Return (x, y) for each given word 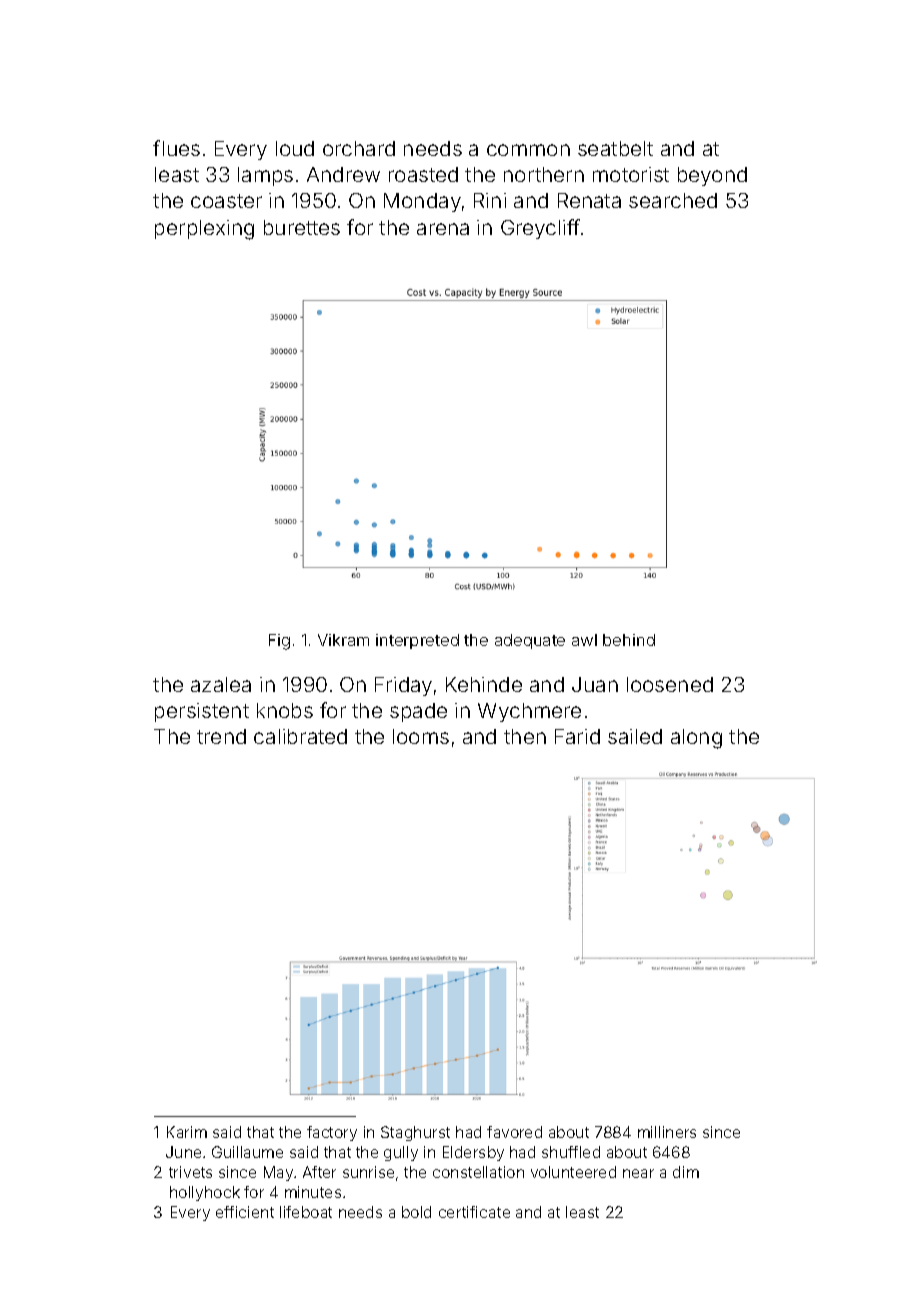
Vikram (343, 640)
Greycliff (540, 229)
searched (673, 200)
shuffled (571, 1152)
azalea (221, 684)
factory (332, 1133)
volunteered (573, 1172)
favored (514, 1132)
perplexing (204, 230)
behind (629, 640)
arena (443, 229)
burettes (302, 227)
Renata (589, 200)
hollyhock (205, 1193)
